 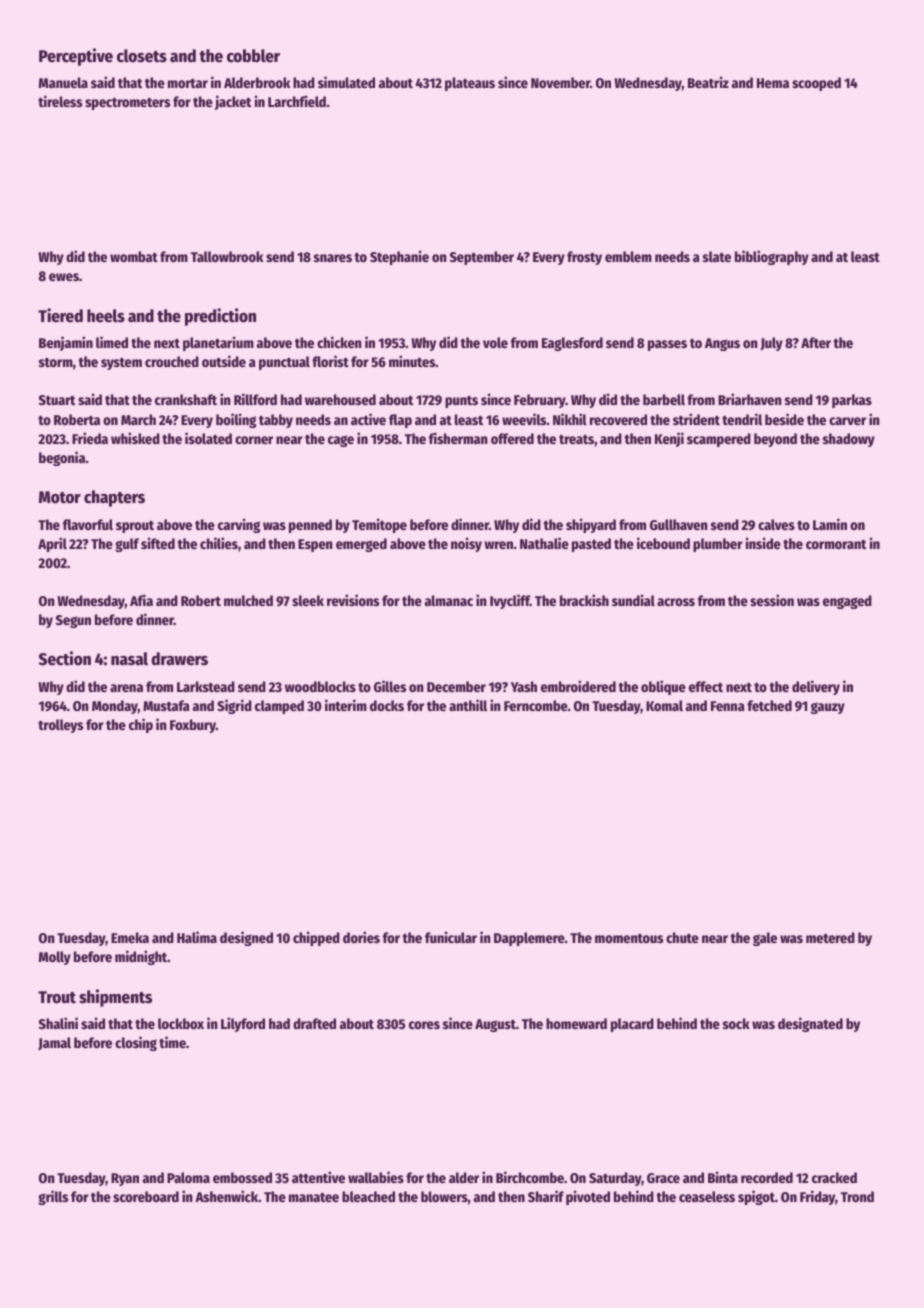 I want to click on Segun, so click(x=73, y=621).
